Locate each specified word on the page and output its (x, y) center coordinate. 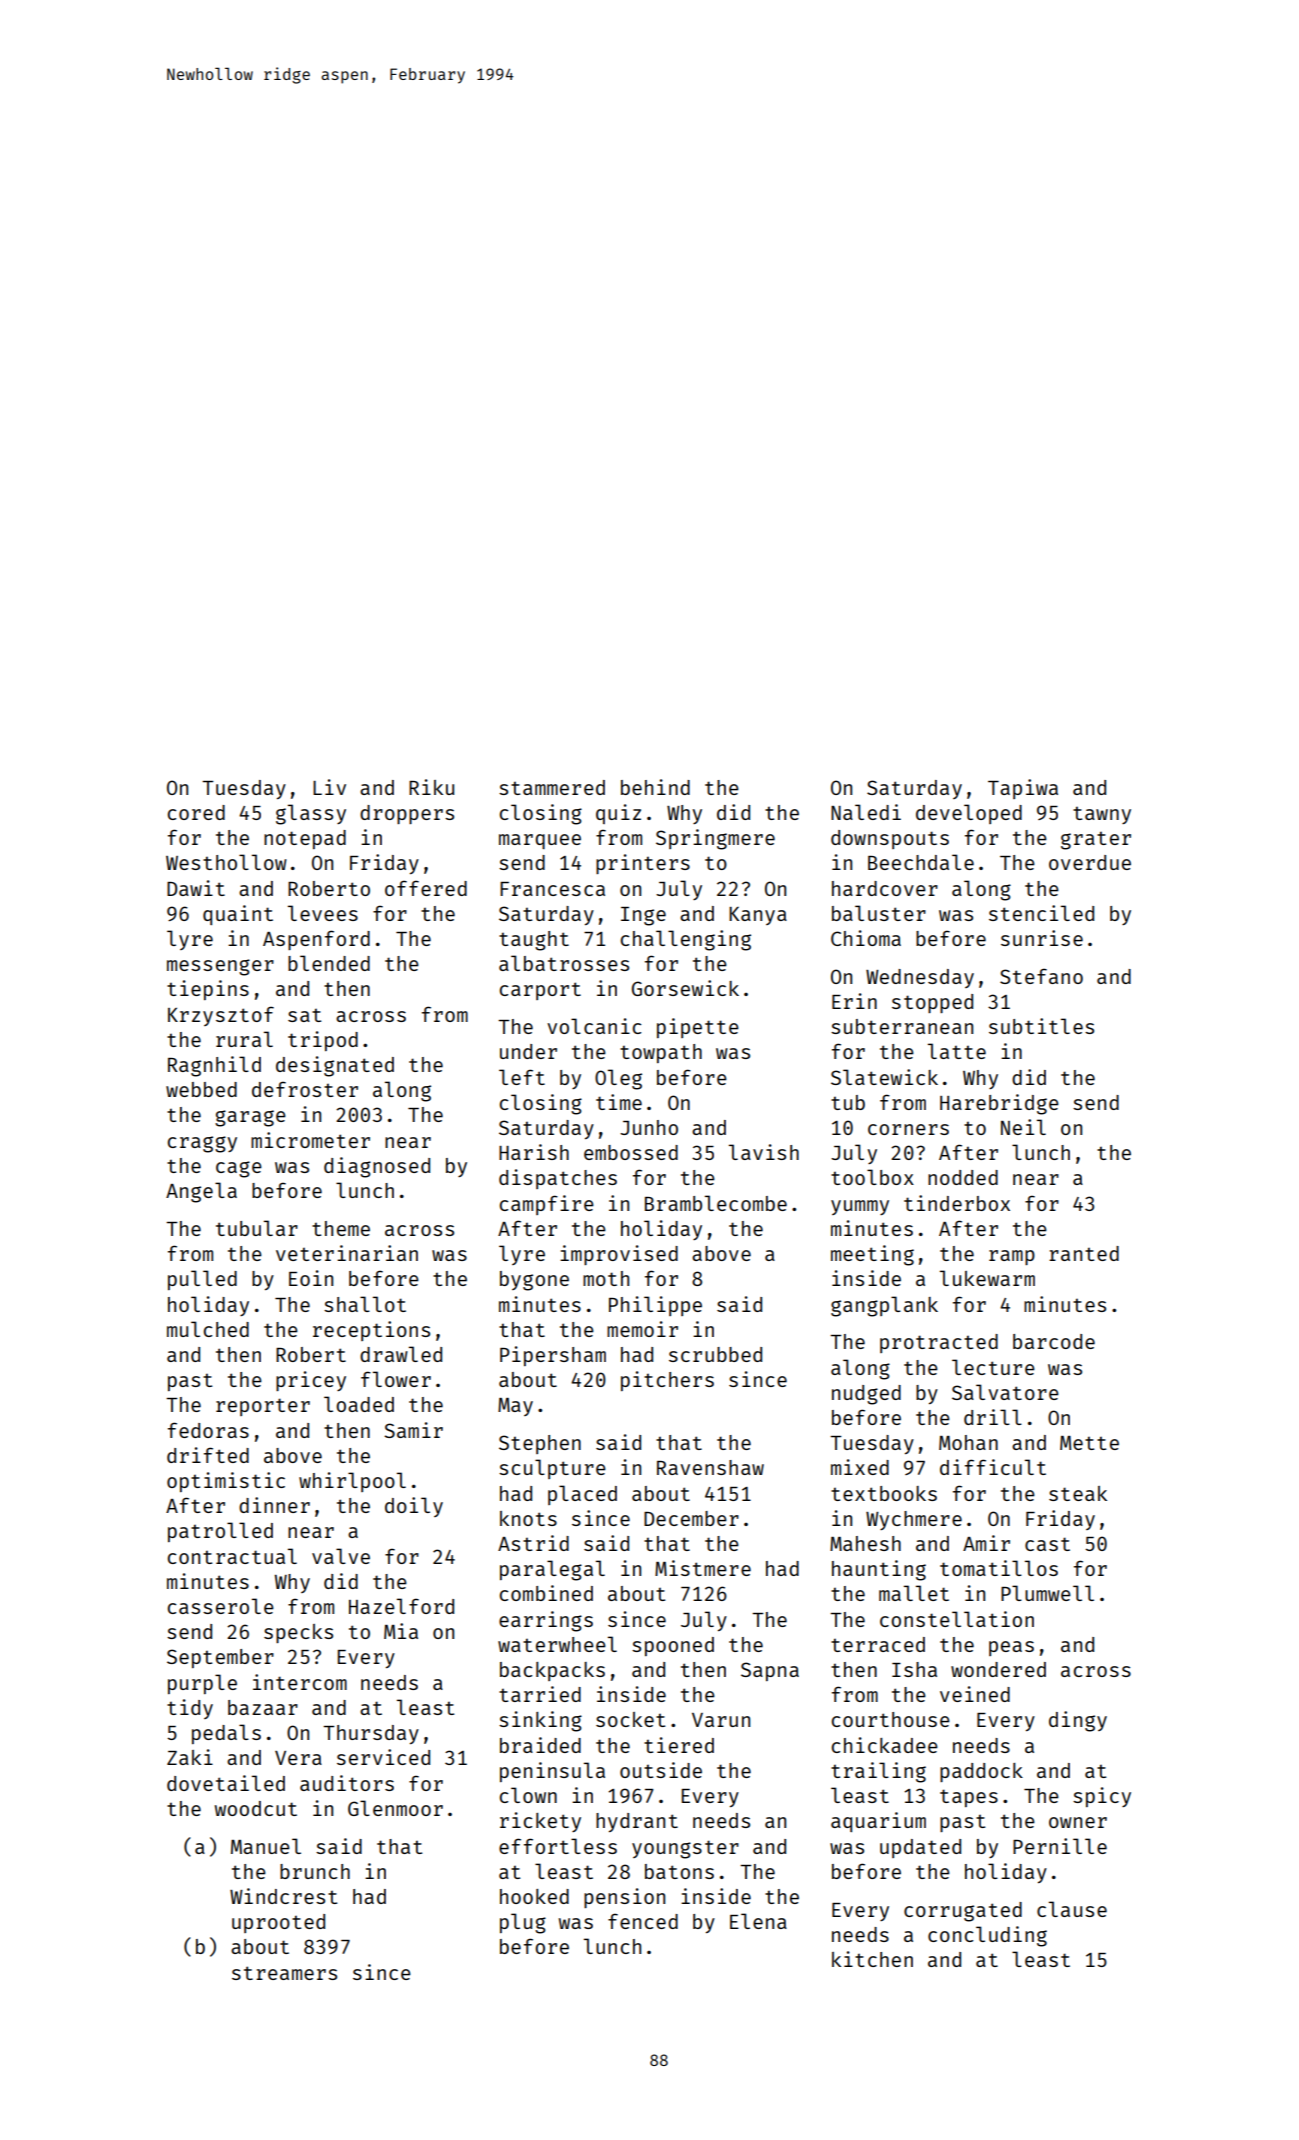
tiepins (208, 990)
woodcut (256, 1808)
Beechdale (921, 862)
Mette (1089, 1443)
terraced (878, 1644)
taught (534, 941)
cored (196, 812)
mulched (208, 1329)
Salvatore (1005, 1392)
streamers (284, 1973)
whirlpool (352, 1482)
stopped (932, 1003)
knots (528, 1518)
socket (631, 1719)
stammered (552, 787)
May (515, 1407)
